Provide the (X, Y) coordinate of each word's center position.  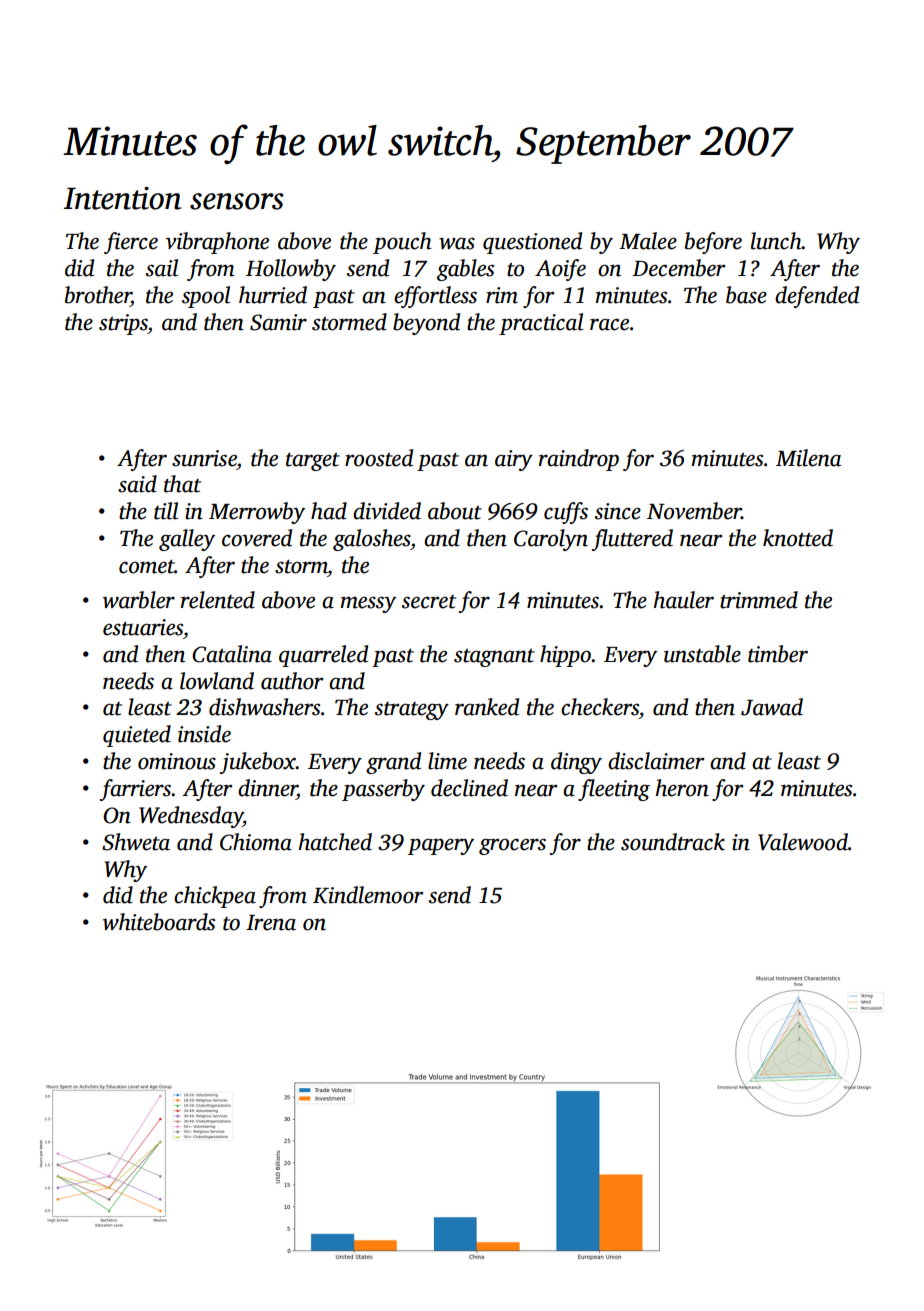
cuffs (566, 513)
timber (778, 654)
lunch (776, 241)
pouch (402, 243)
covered (257, 538)
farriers (135, 790)
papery (441, 846)
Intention (122, 198)
